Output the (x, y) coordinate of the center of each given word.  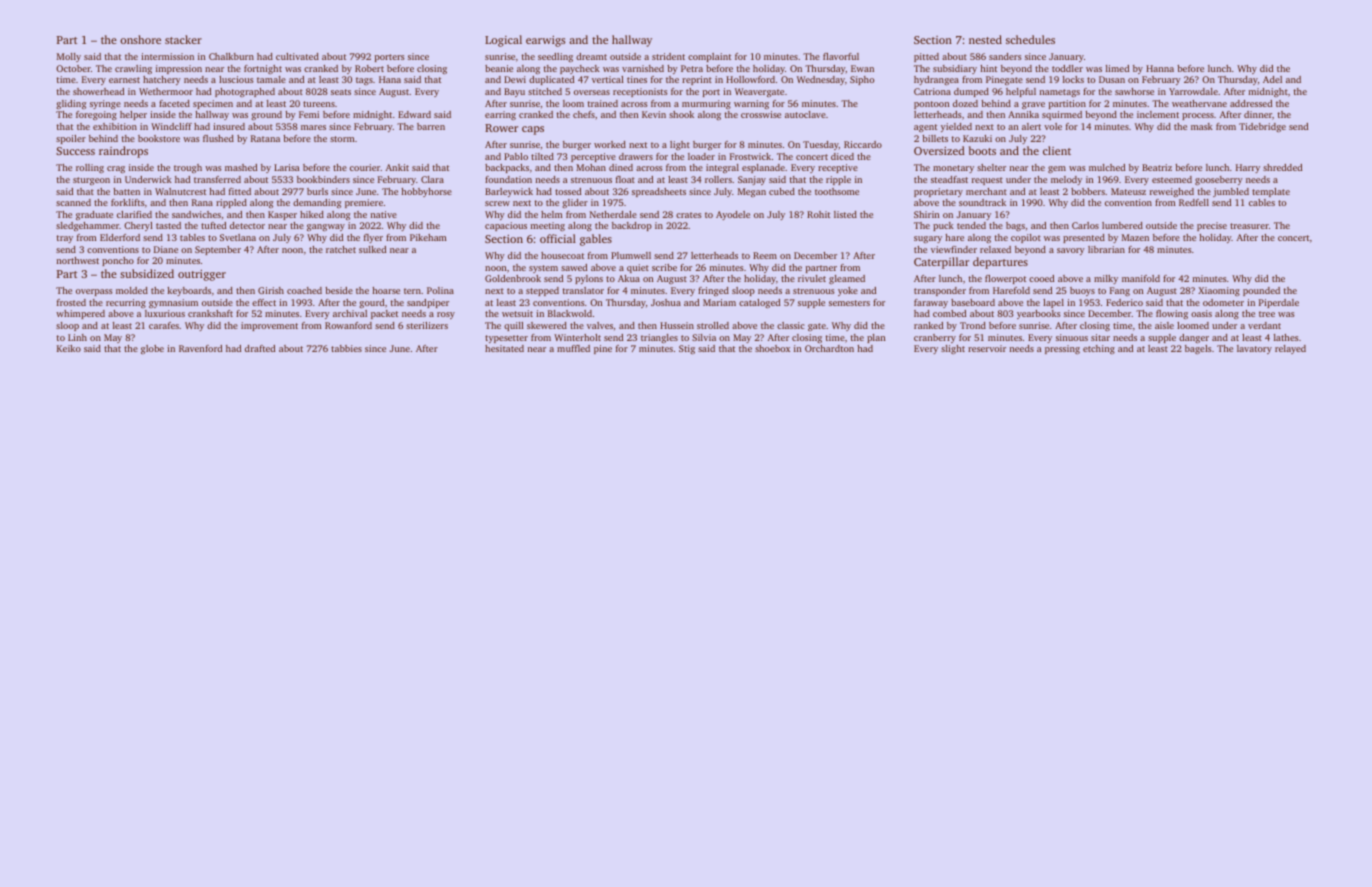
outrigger (202, 275)
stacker (183, 39)
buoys (1082, 291)
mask (1202, 126)
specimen (213, 104)
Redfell (1194, 202)
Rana (202, 202)
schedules (1030, 39)
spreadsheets (659, 192)
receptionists (640, 92)
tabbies (346, 348)
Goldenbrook (513, 278)
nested (985, 39)
